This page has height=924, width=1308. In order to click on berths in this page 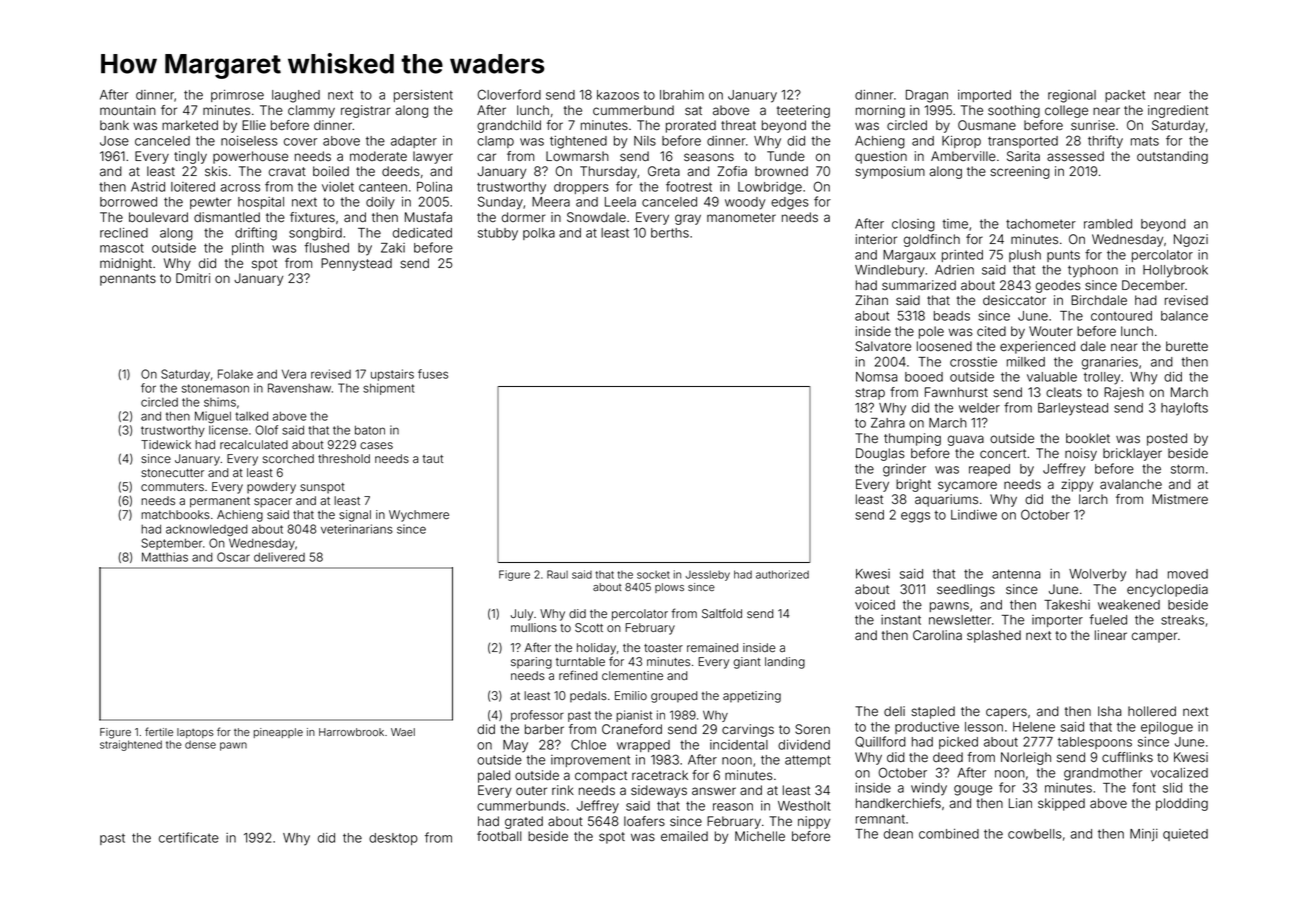, I will do `click(670, 233)`.
